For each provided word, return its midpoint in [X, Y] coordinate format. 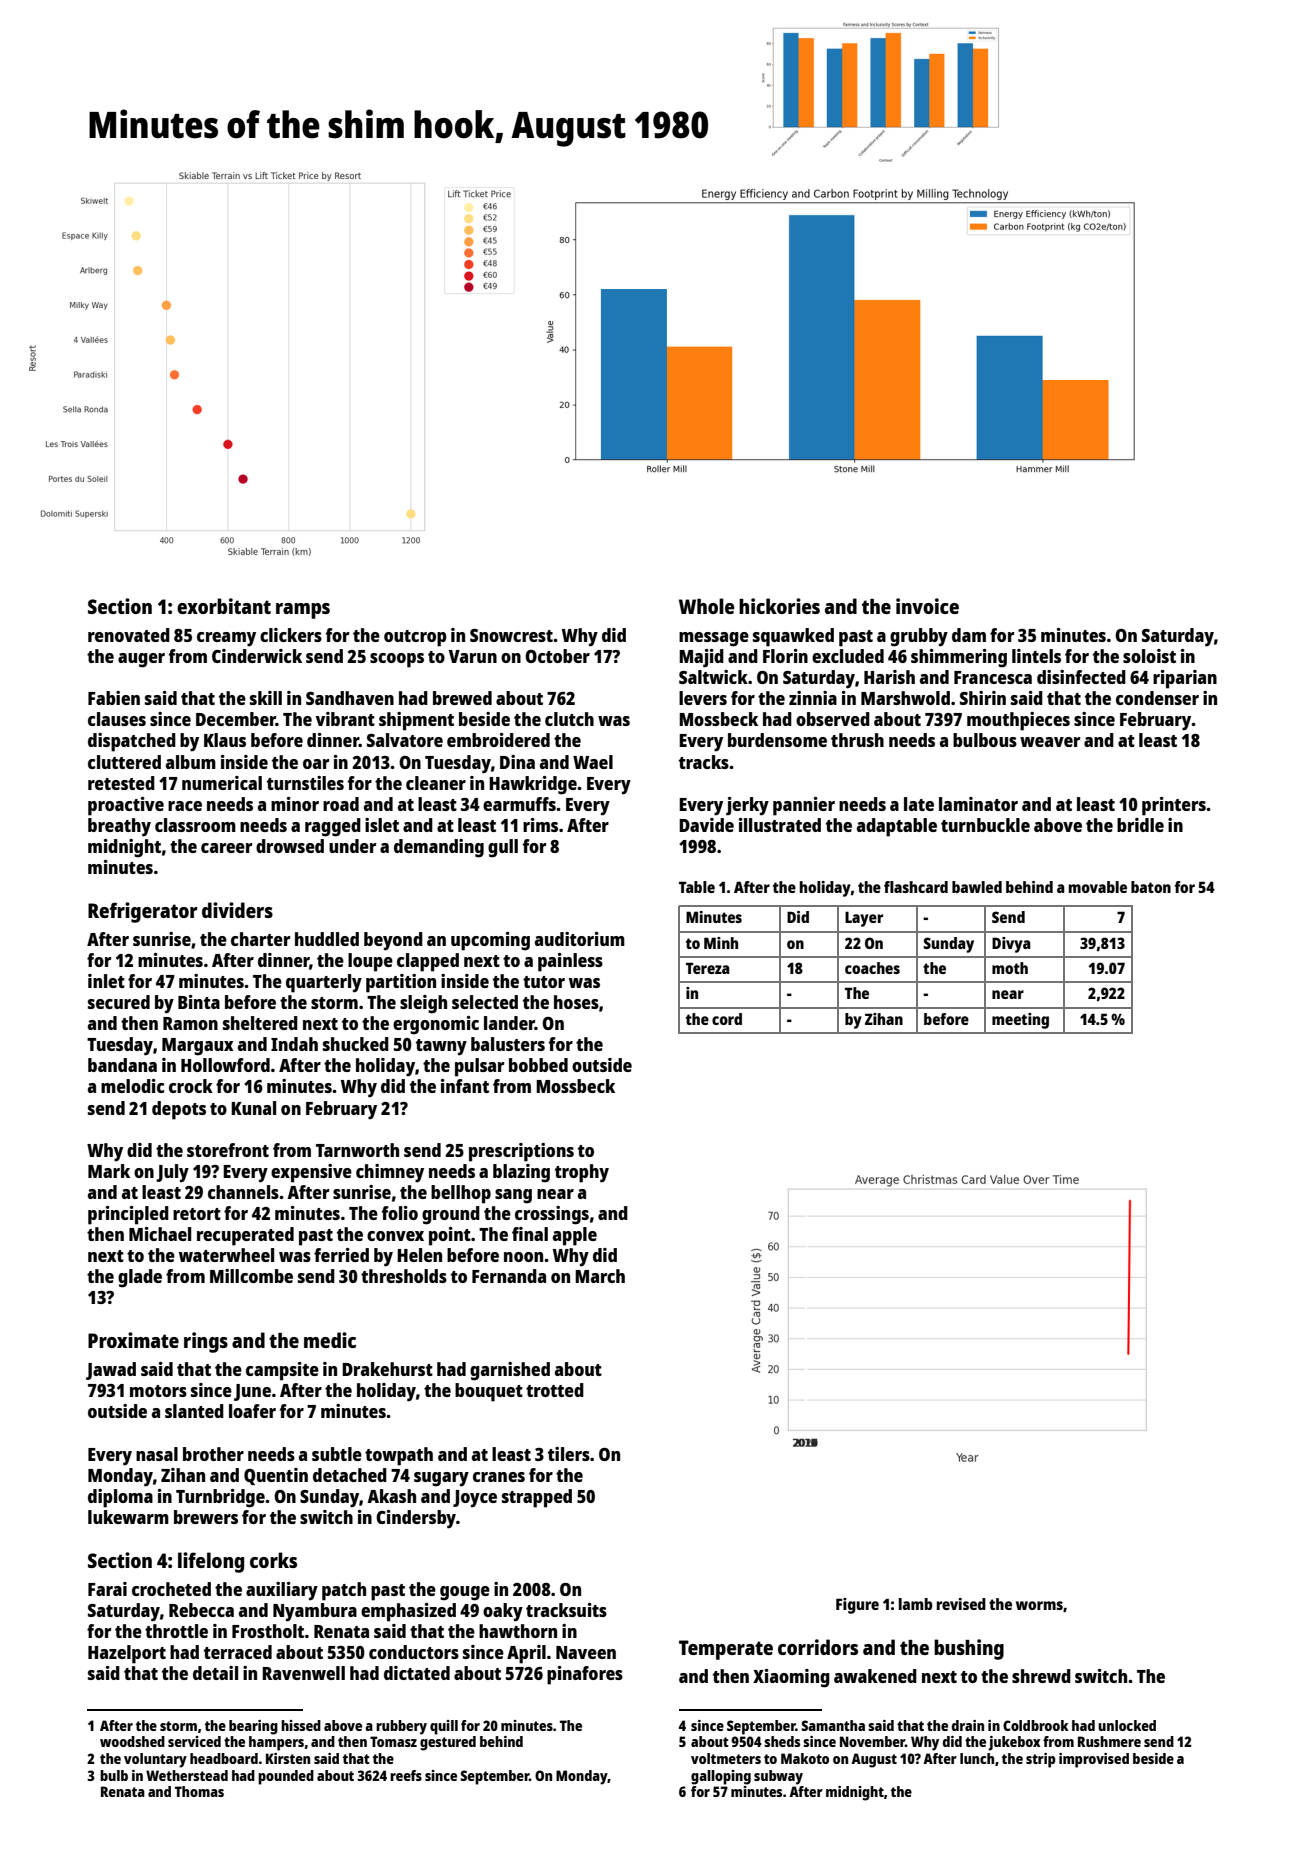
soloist [1149, 656]
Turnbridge [220, 1498]
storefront [228, 1150]
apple [575, 1236]
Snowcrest [511, 635]
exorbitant [224, 606]
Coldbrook [1036, 1725]
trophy [582, 1173]
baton [1151, 887]
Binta [199, 1002]
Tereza [708, 968]
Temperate [726, 1650]
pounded [286, 1777]
